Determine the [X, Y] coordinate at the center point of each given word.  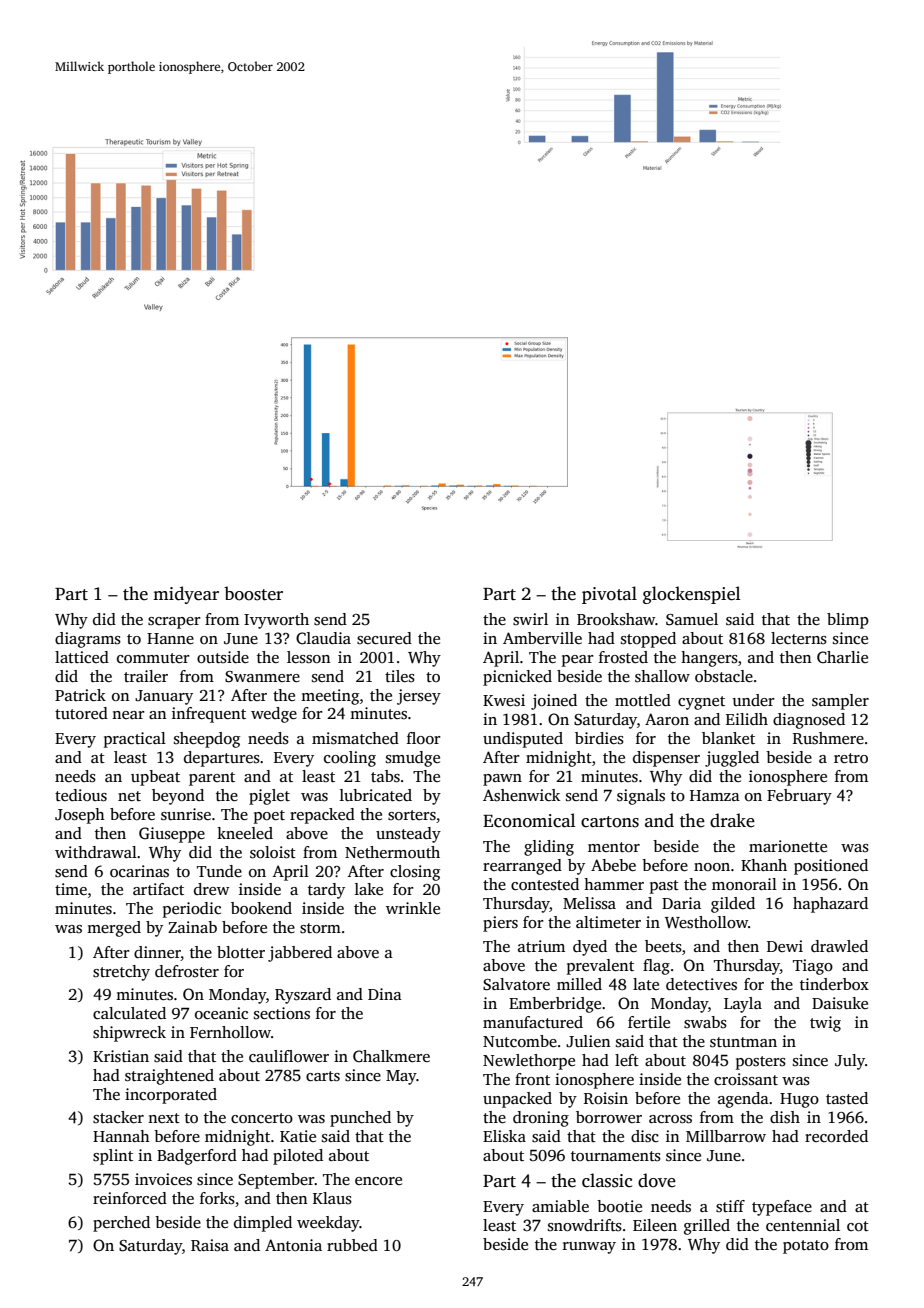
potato [806, 1247]
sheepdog [207, 740]
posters [761, 1063]
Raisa [210, 1245]
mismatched [355, 738]
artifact [158, 889]
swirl [530, 619]
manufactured [533, 1022]
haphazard [830, 905]
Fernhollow [230, 1032]
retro [851, 758]
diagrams [88, 640]
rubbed [352, 1245]
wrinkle [413, 908]
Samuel [692, 619]
